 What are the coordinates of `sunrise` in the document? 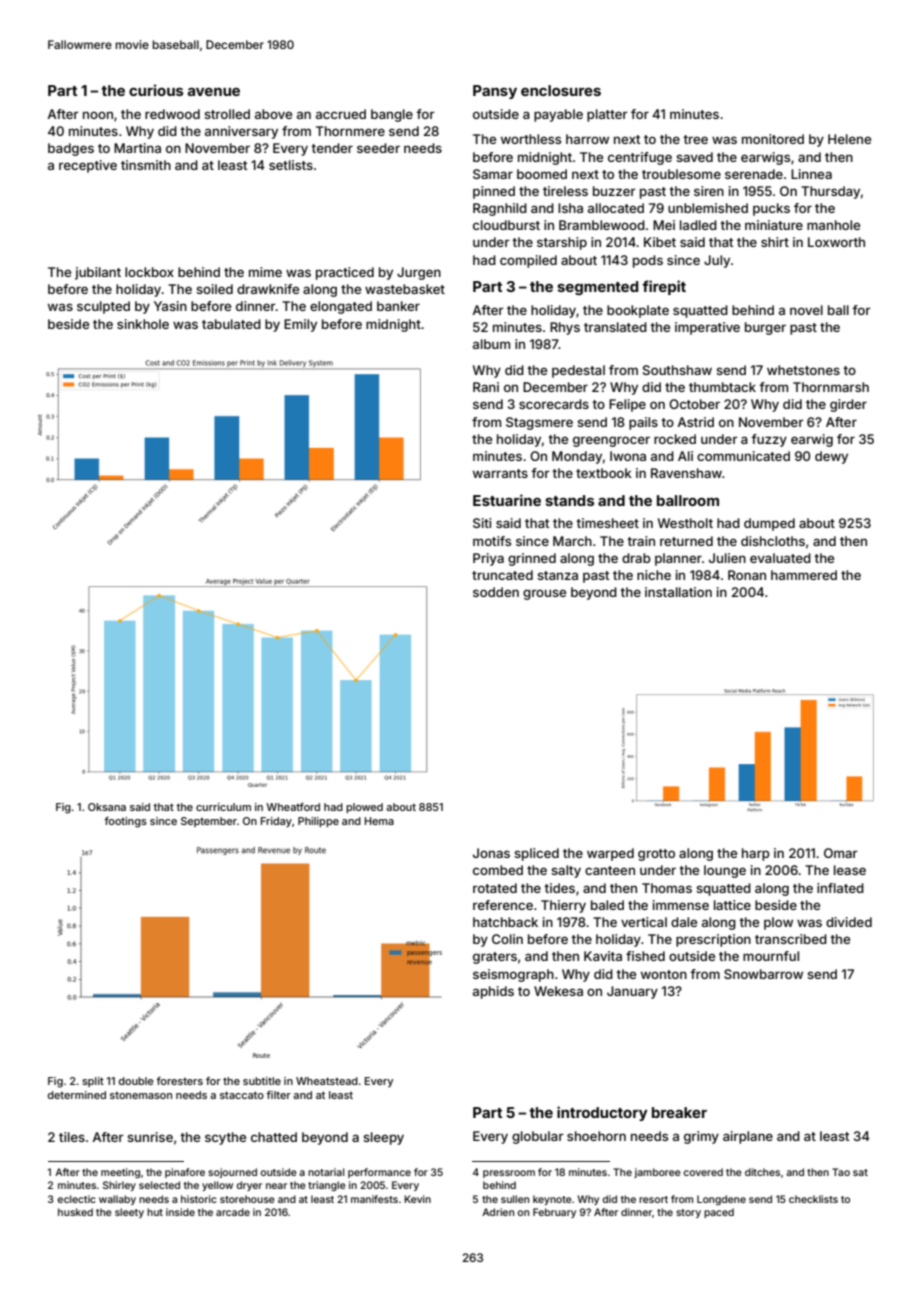 It's located at (150, 1137).
